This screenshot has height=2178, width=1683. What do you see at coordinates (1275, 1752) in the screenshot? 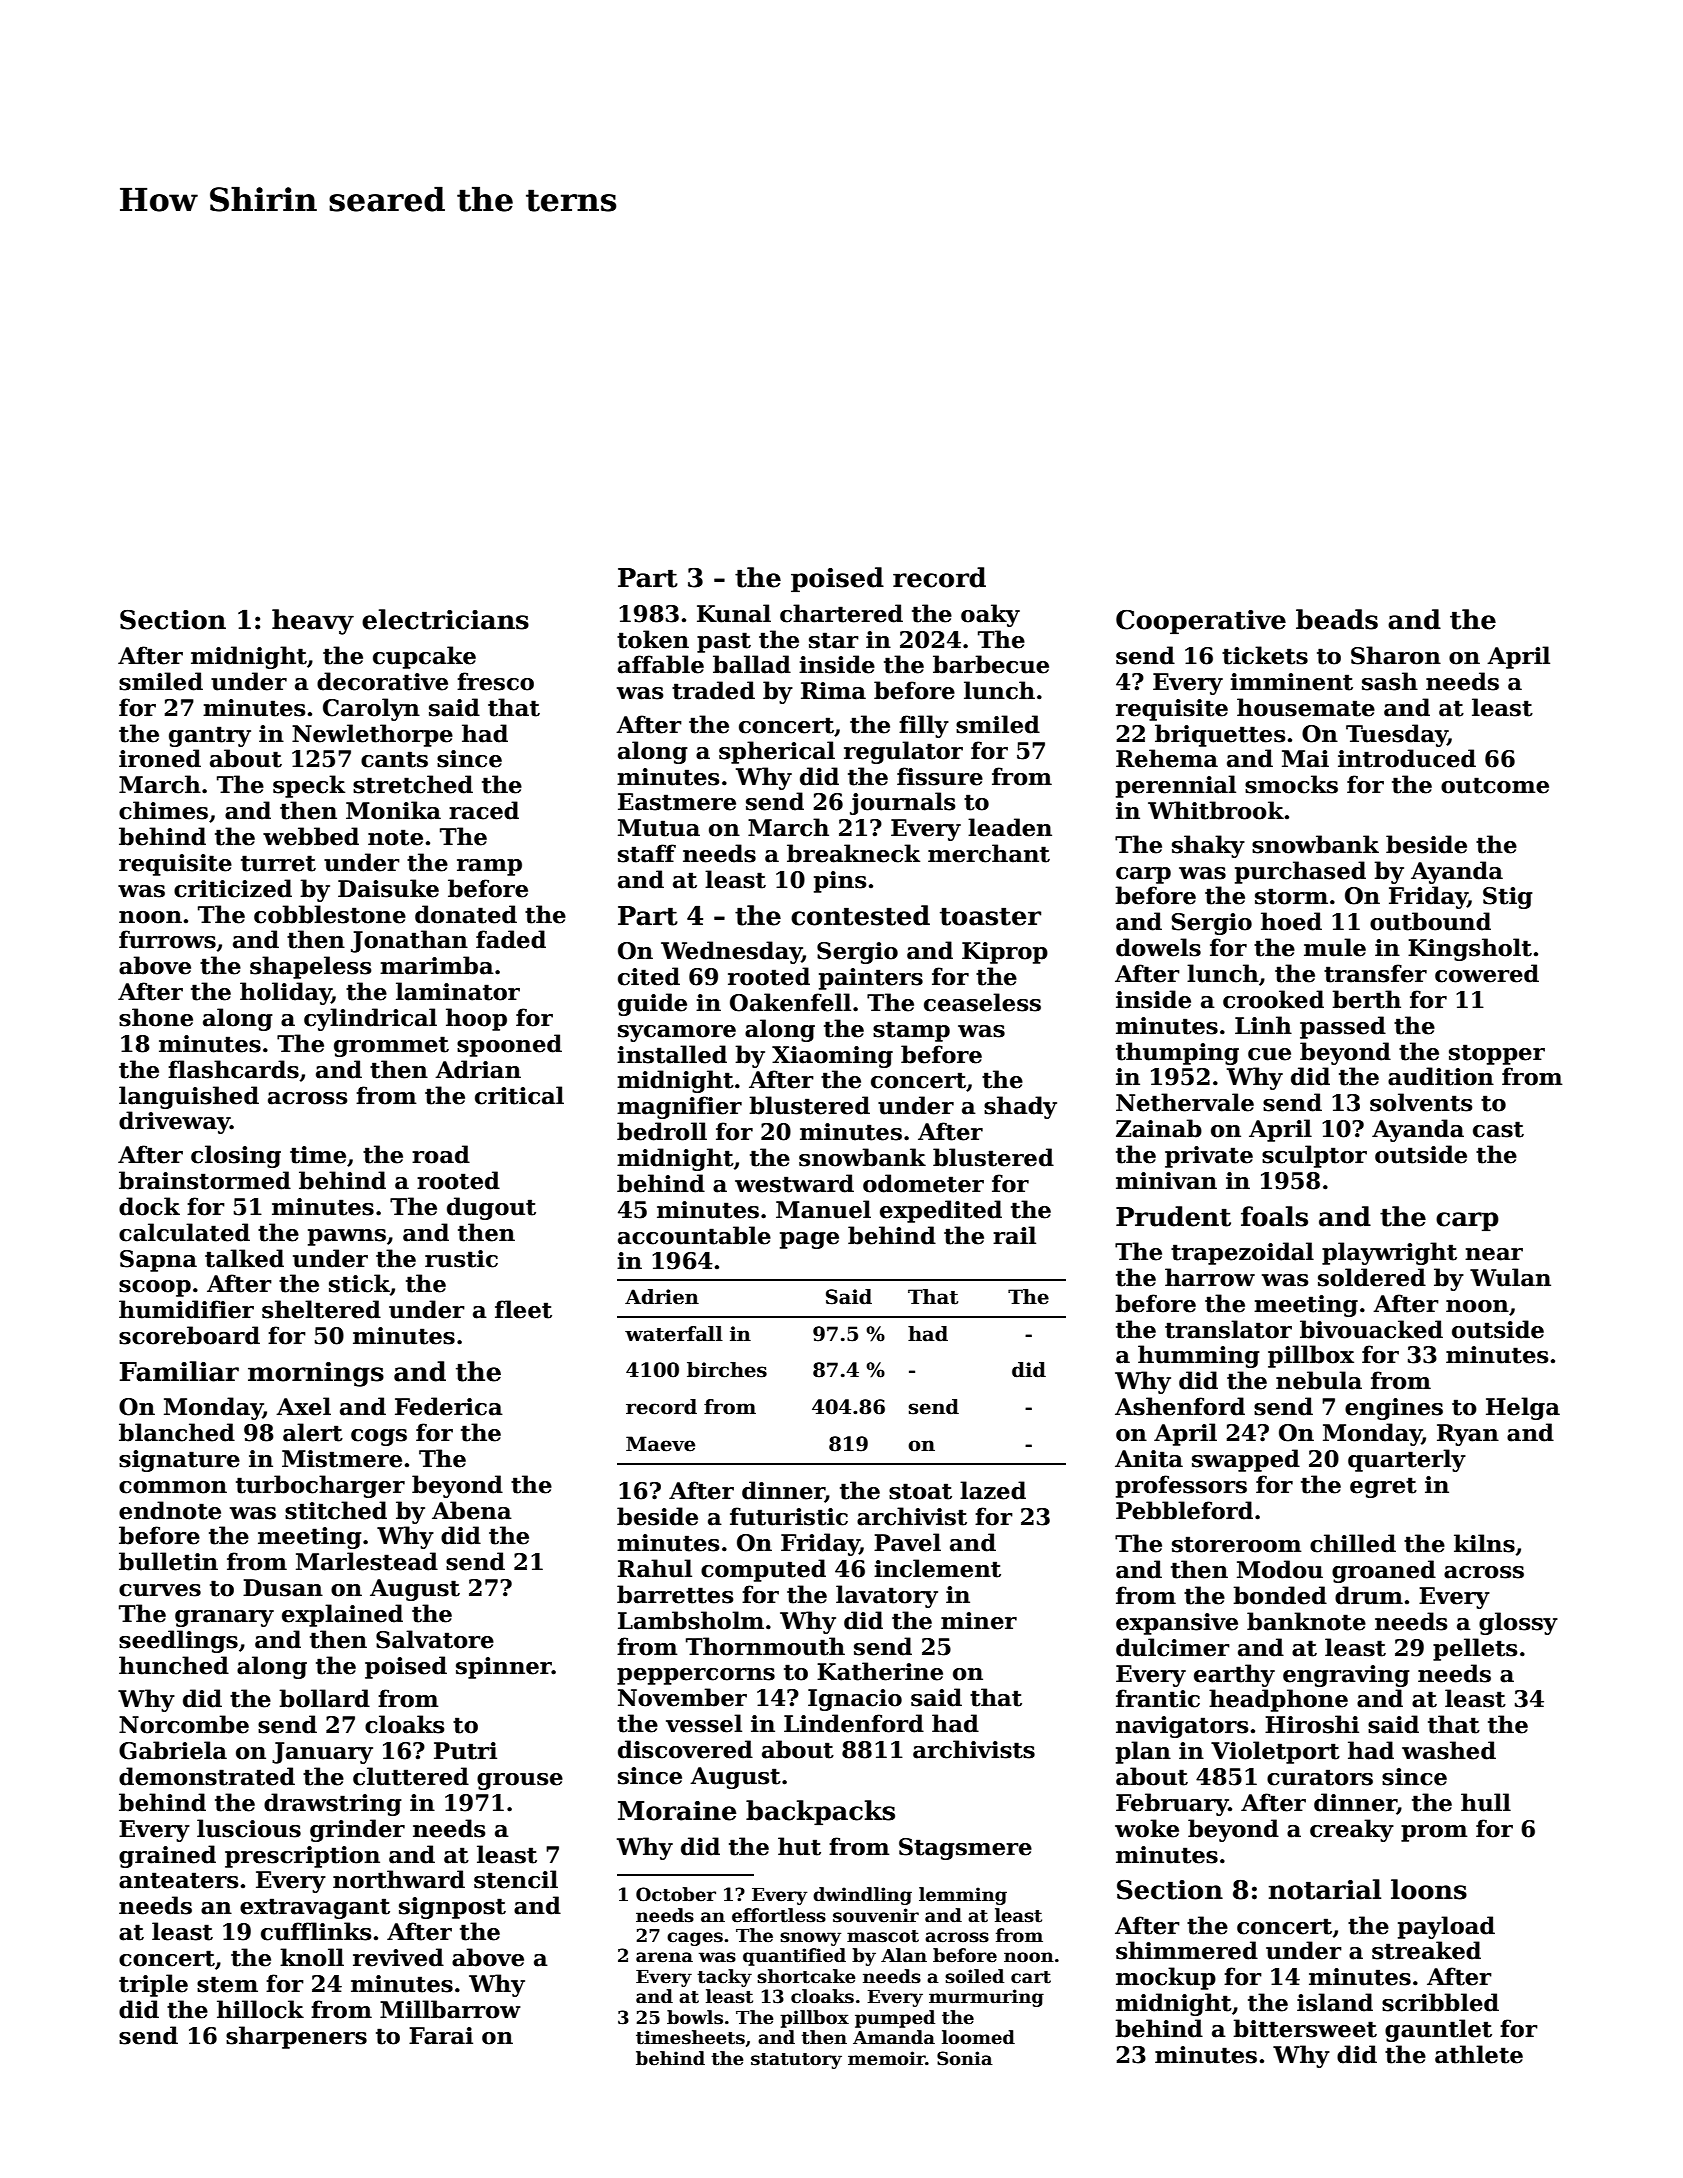
I see `Violetport` at bounding box center [1275, 1752].
